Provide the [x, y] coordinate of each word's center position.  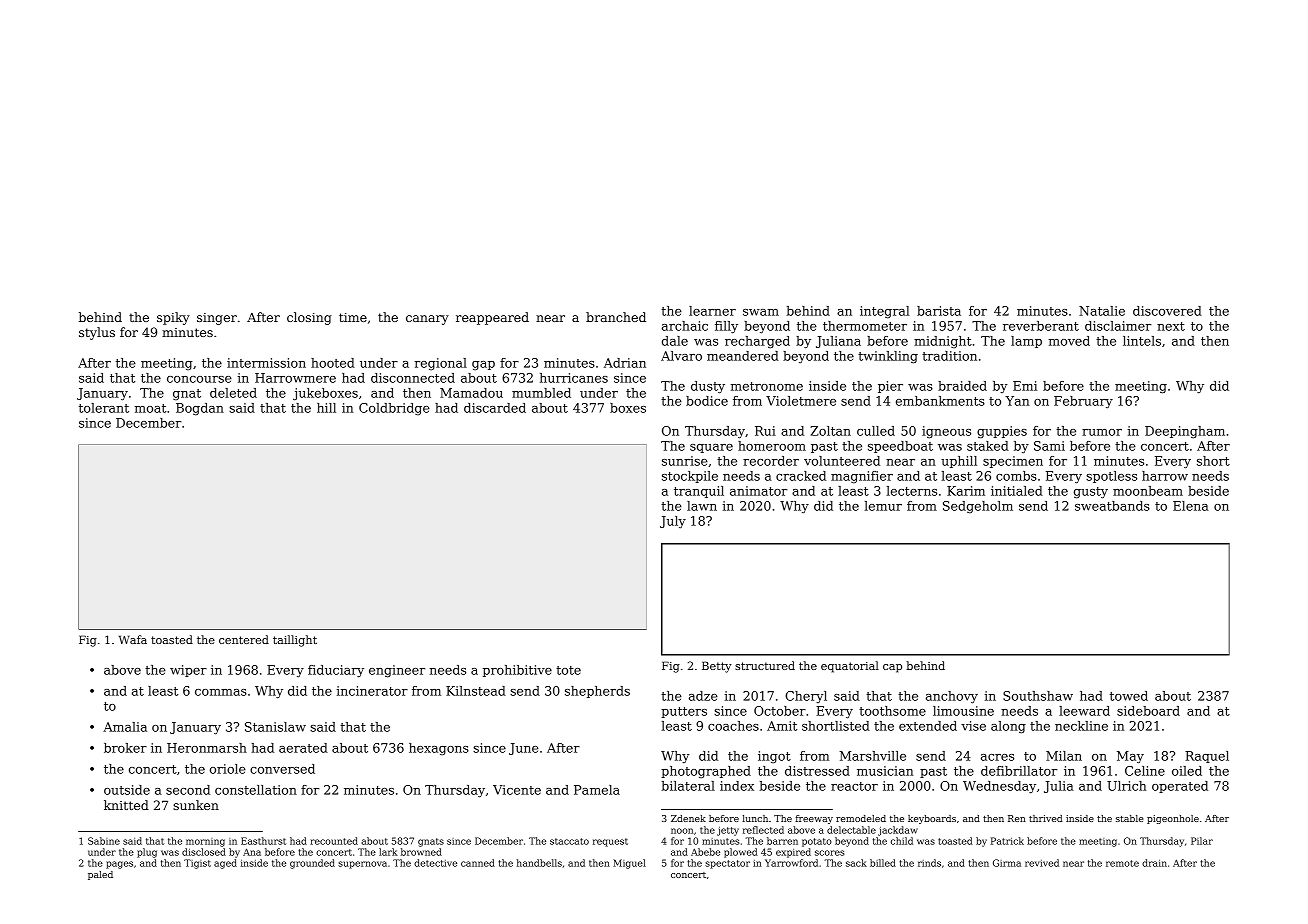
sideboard [1148, 711]
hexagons [439, 749]
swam [761, 312]
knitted [126, 805]
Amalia [125, 727]
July [673, 522]
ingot [774, 757]
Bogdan [200, 409]
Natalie [1102, 311]
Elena [1191, 506]
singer [217, 319]
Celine [1145, 771]
